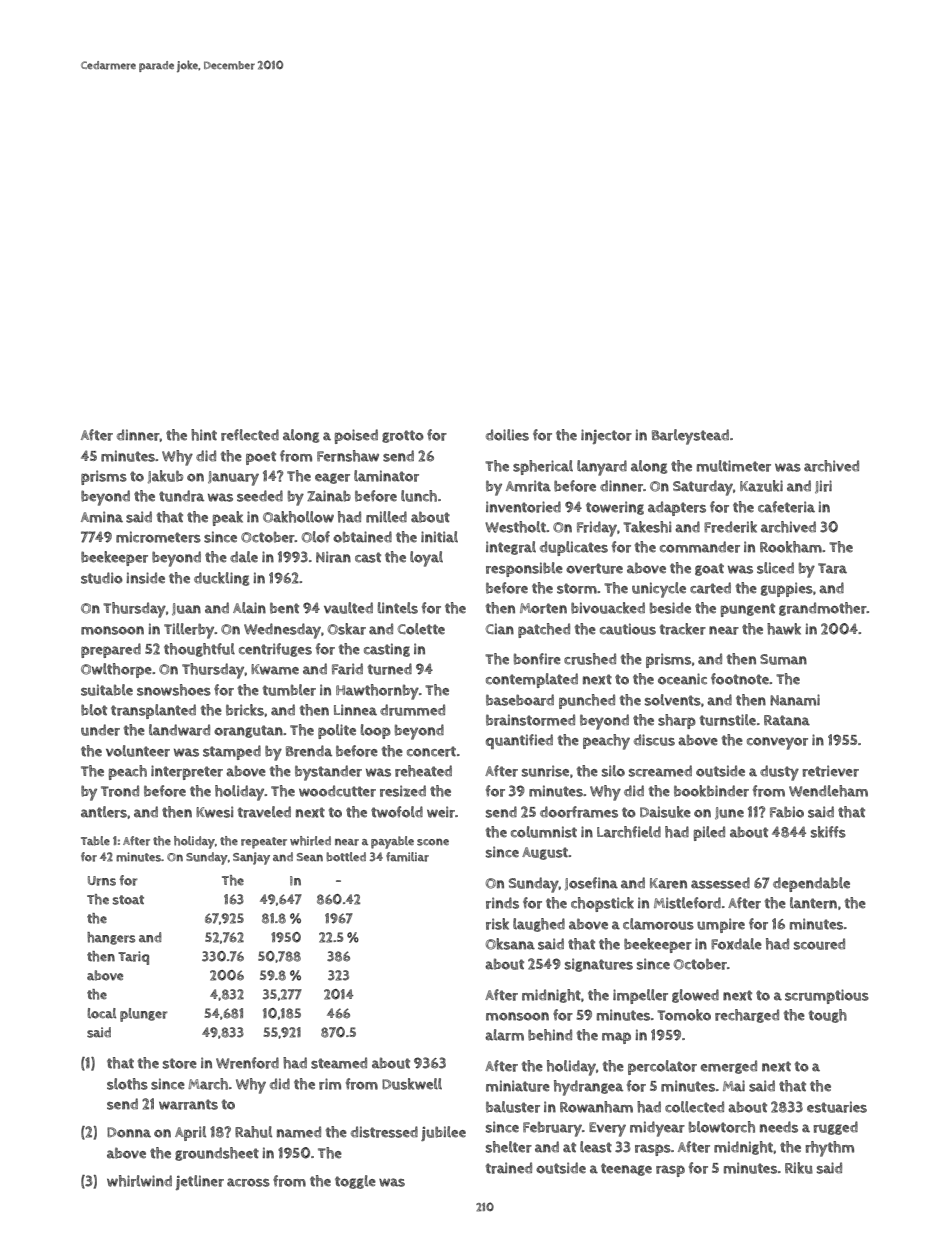  Describe the element at coordinates (587, 701) in the screenshot. I see `punched` at that location.
